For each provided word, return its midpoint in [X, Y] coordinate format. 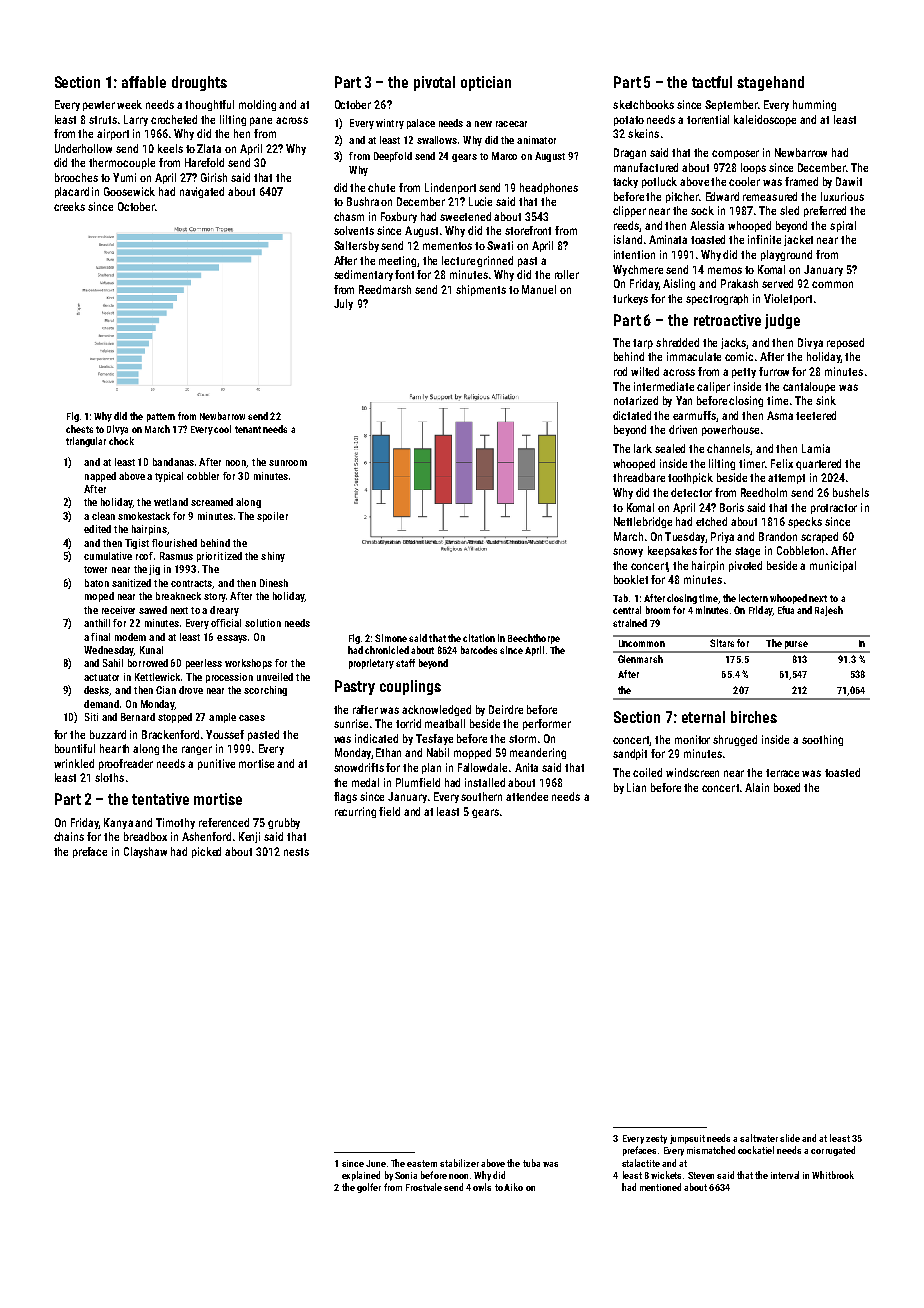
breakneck [178, 596]
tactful [712, 82]
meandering [538, 753]
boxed [787, 787]
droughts [199, 83]
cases [252, 718]
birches [754, 717]
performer [547, 724]
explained [361, 1176]
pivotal [434, 83]
